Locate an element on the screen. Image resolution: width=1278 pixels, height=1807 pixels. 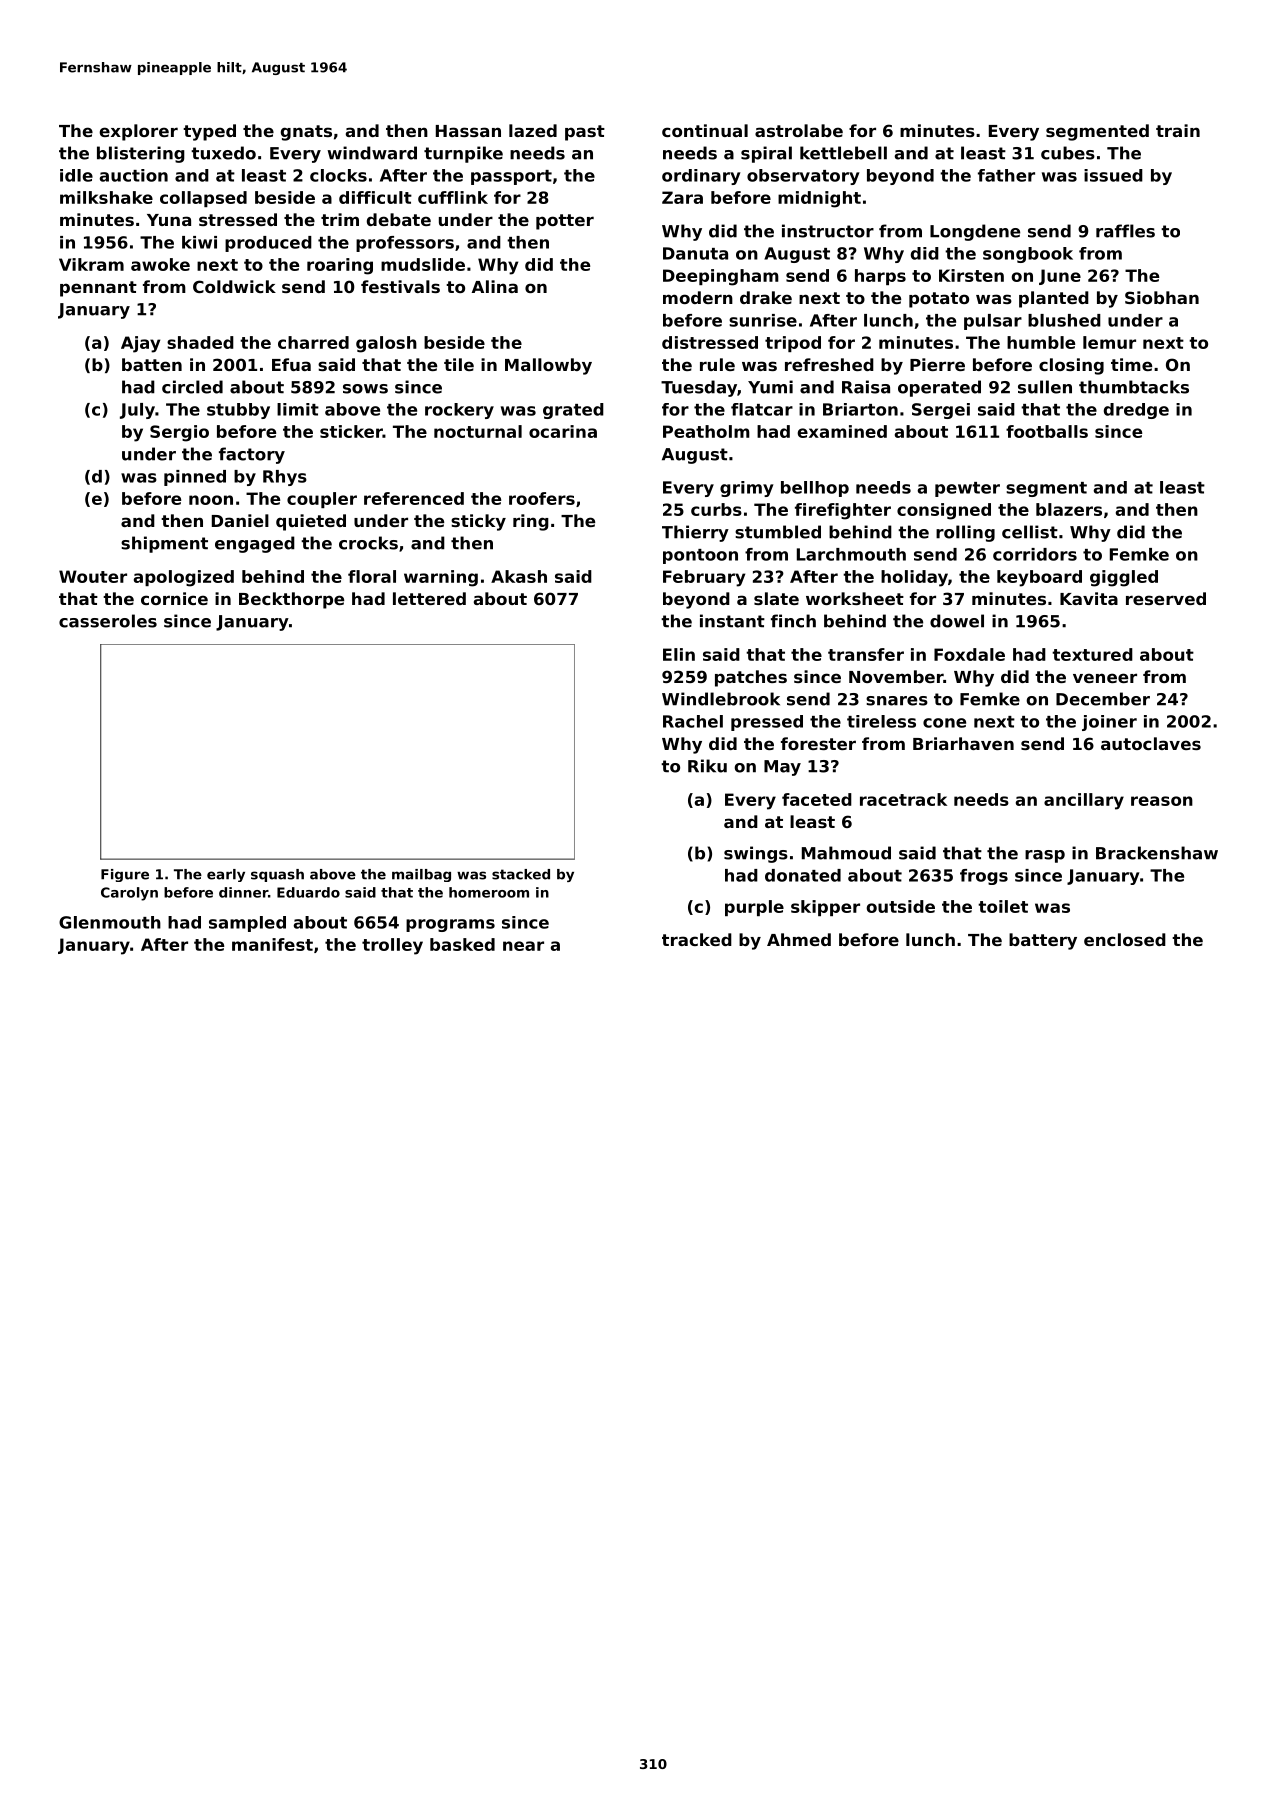
cubes is located at coordinates (1068, 153).
